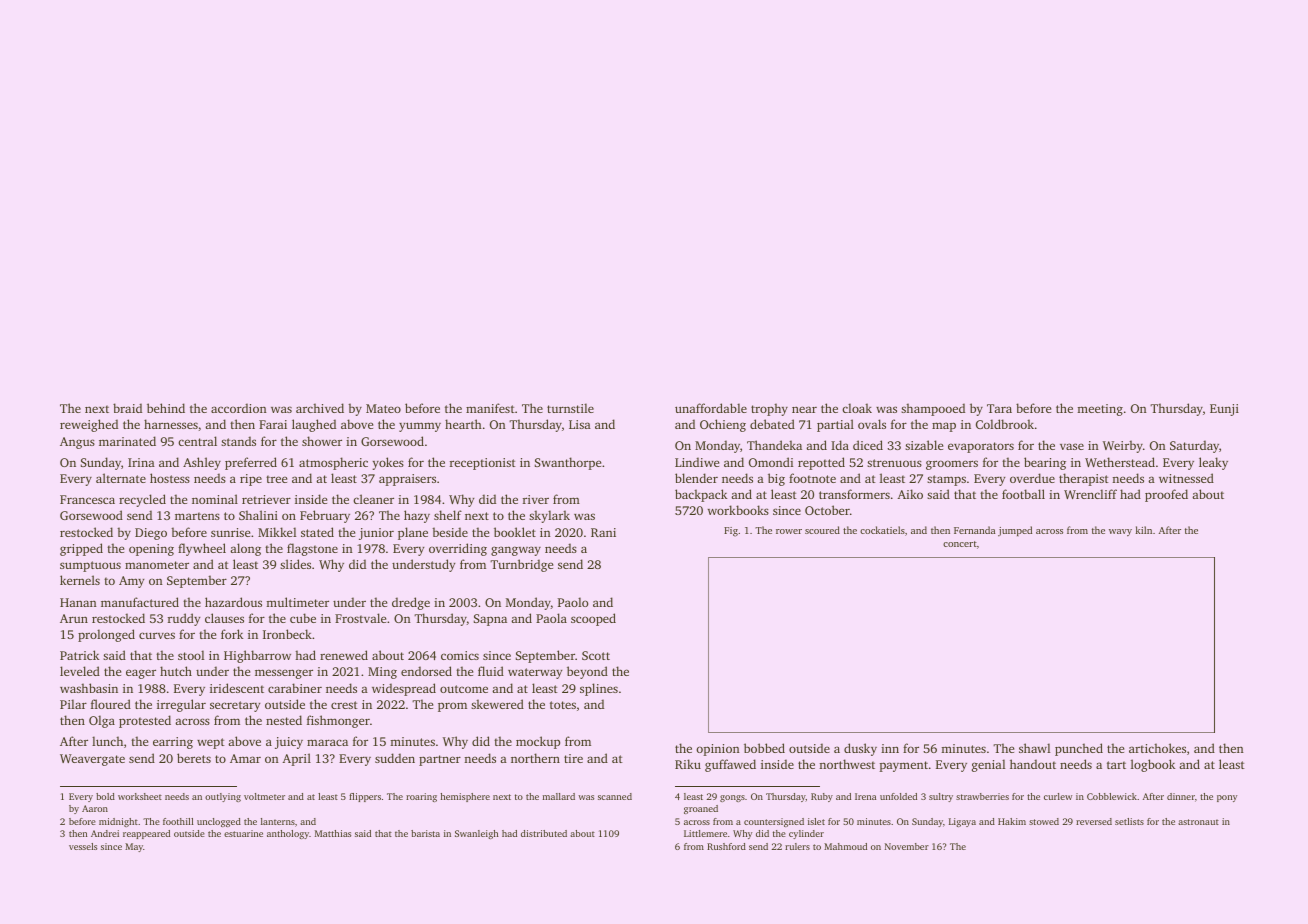 The width and height of the screenshot is (1308, 924). I want to click on concert, so click(960, 544).
